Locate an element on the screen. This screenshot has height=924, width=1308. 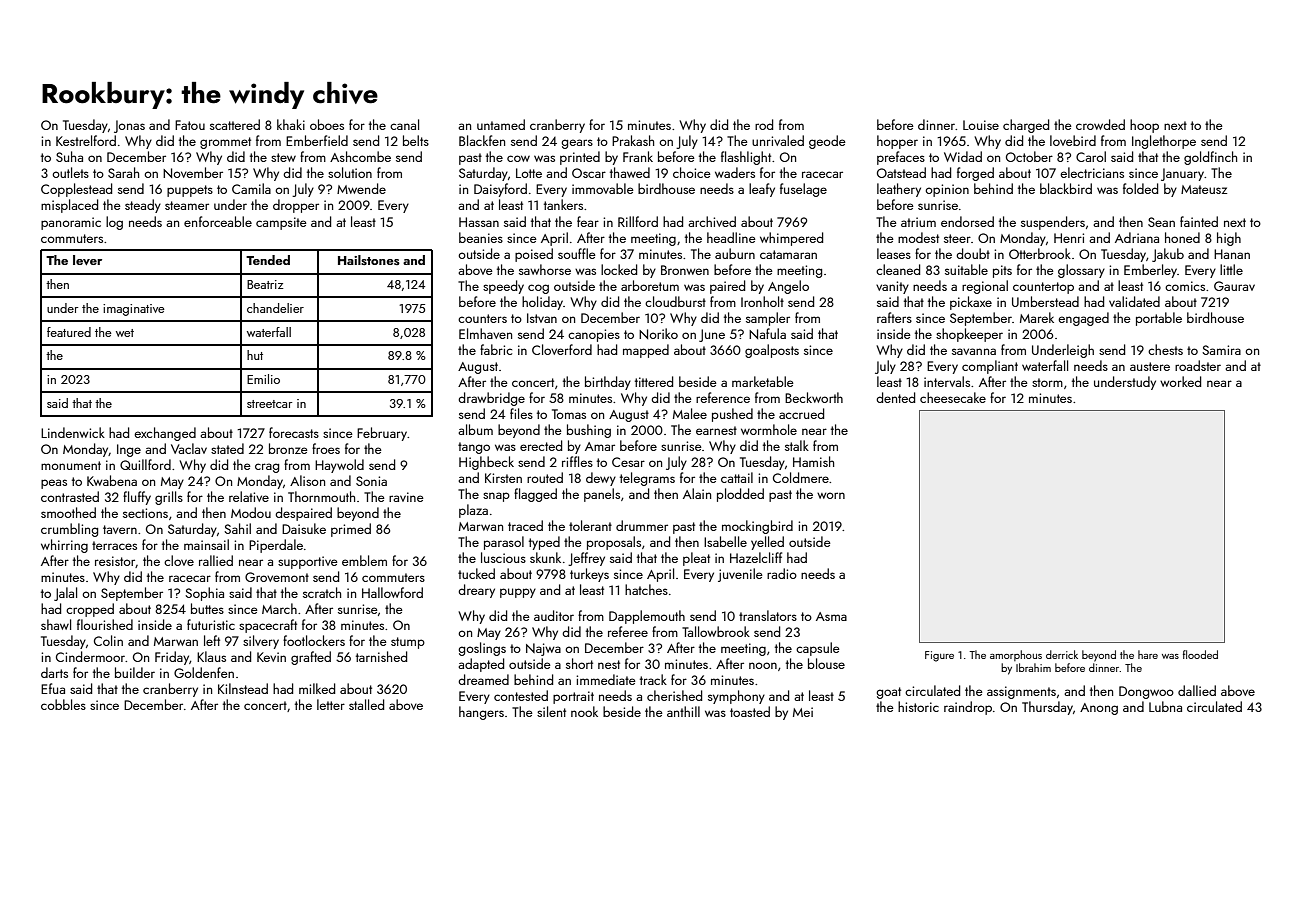
Cindermoor is located at coordinates (90, 656).
